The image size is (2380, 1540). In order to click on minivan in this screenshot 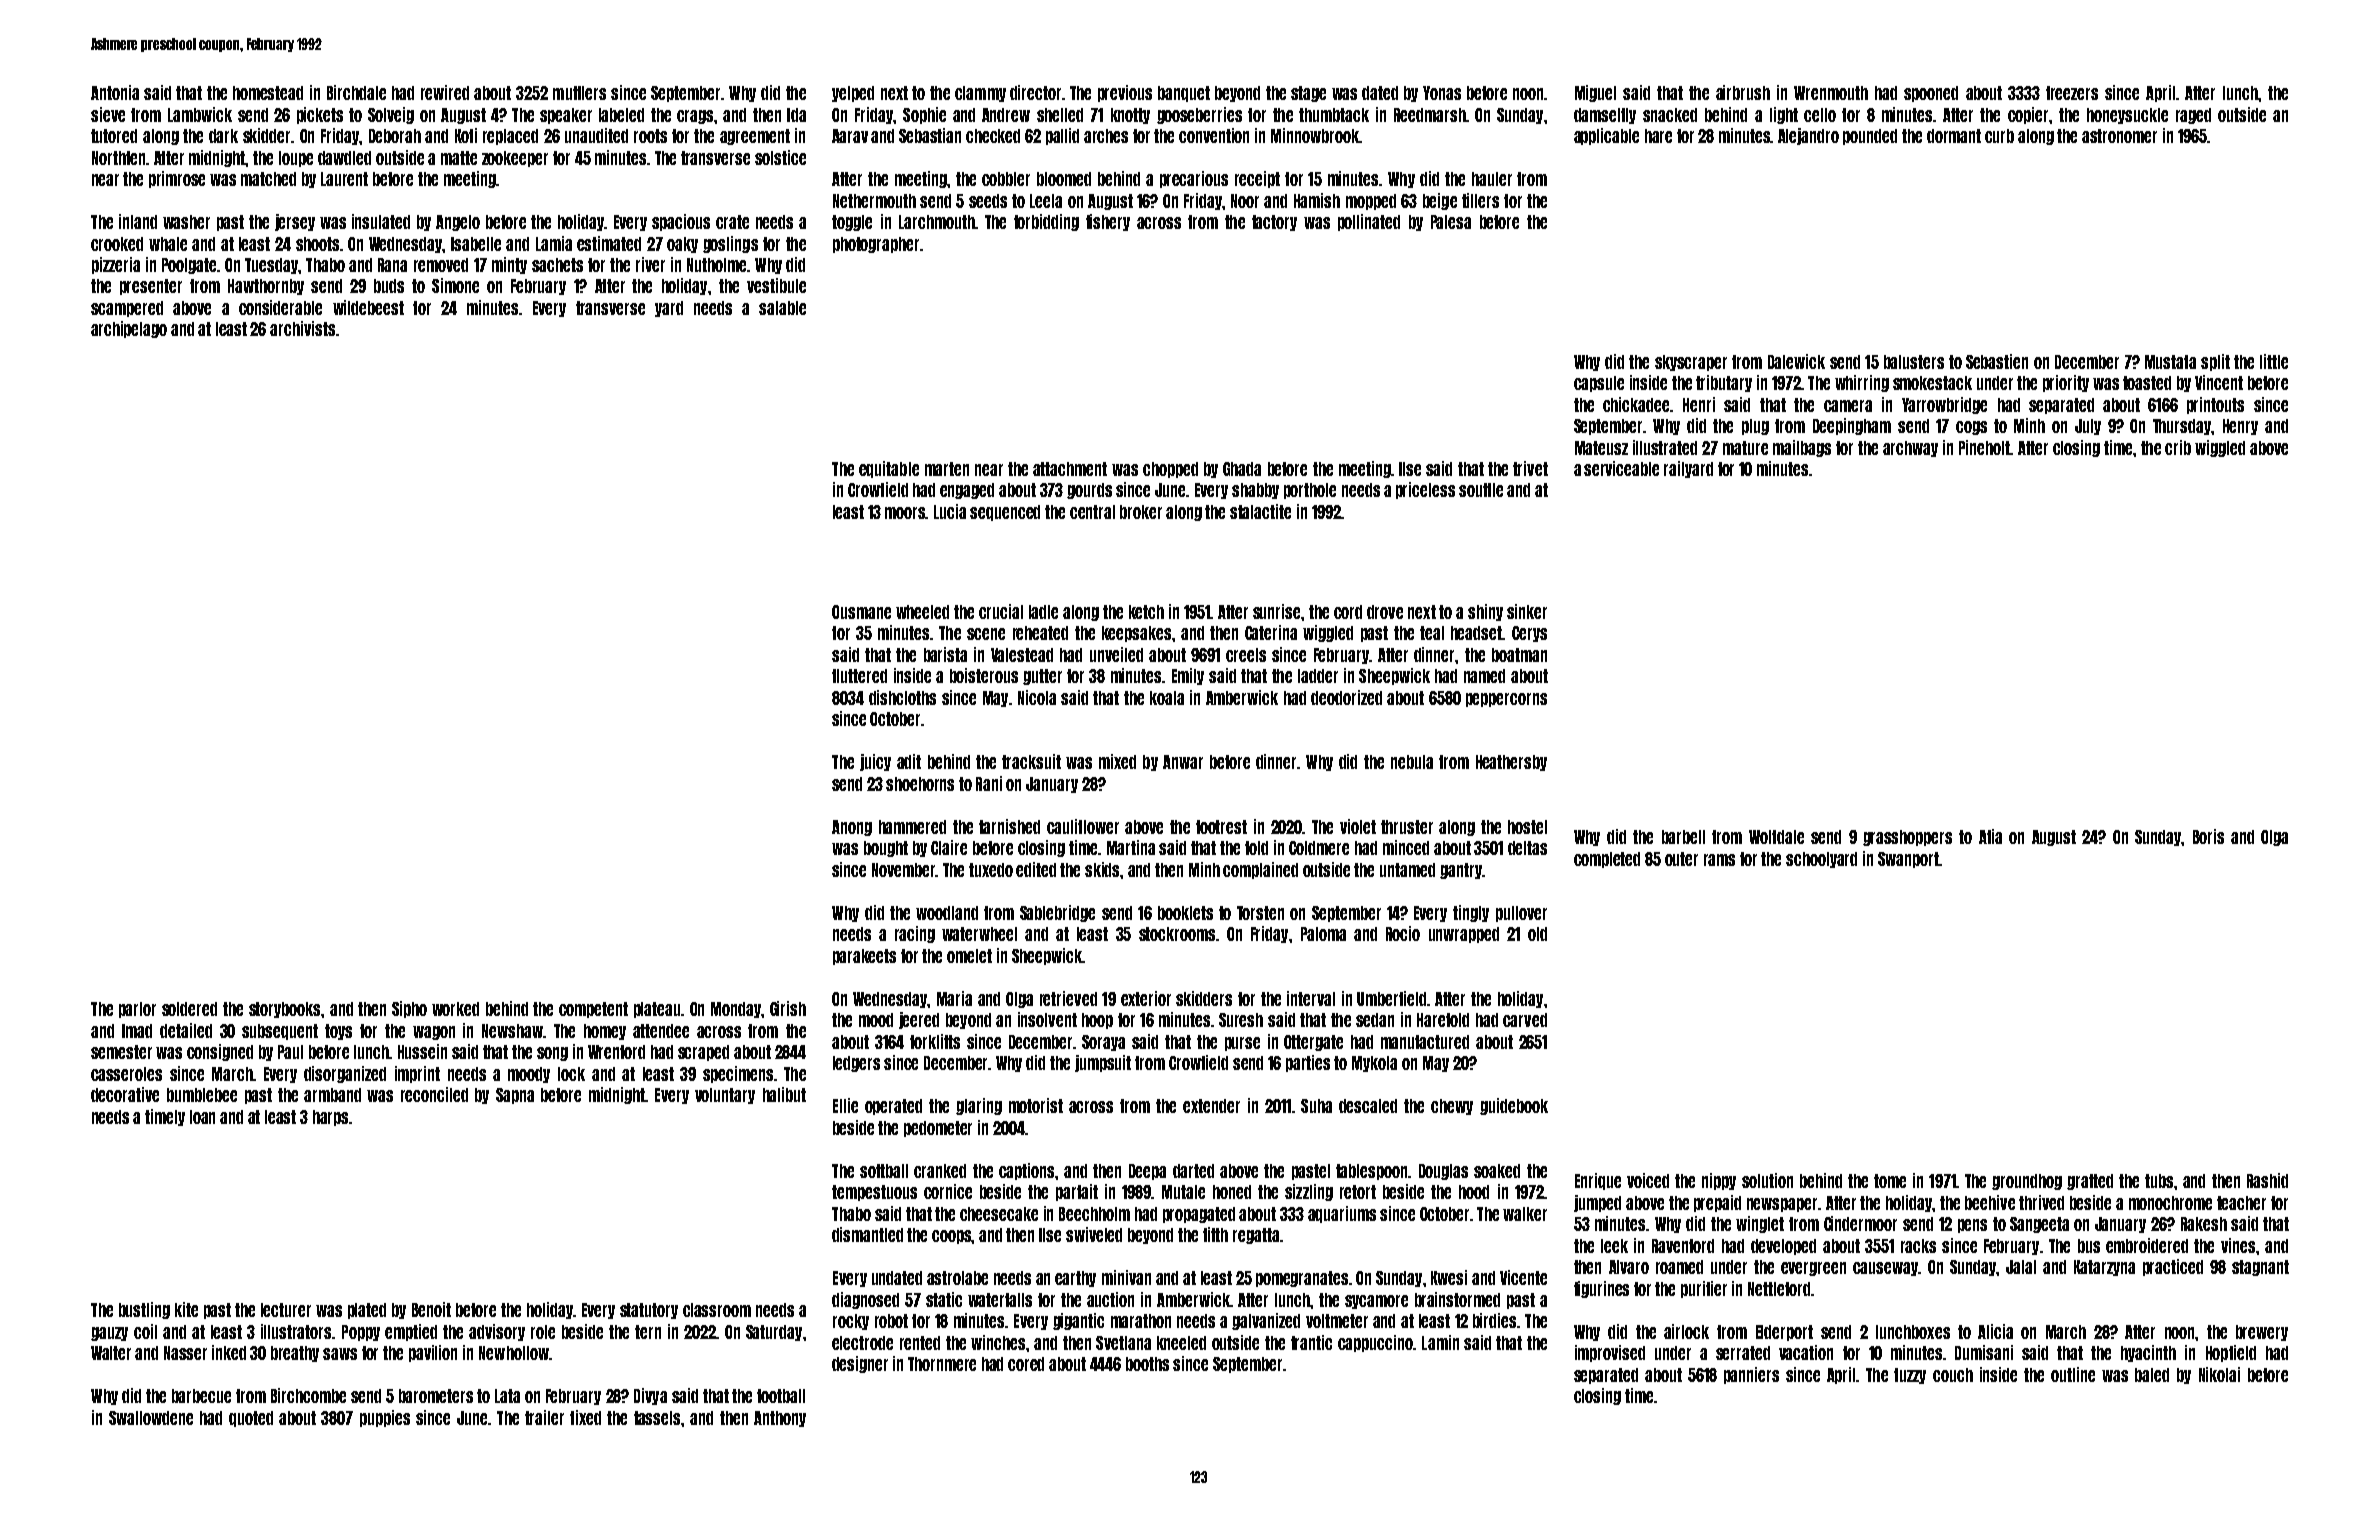, I will do `click(1126, 1277)`.
